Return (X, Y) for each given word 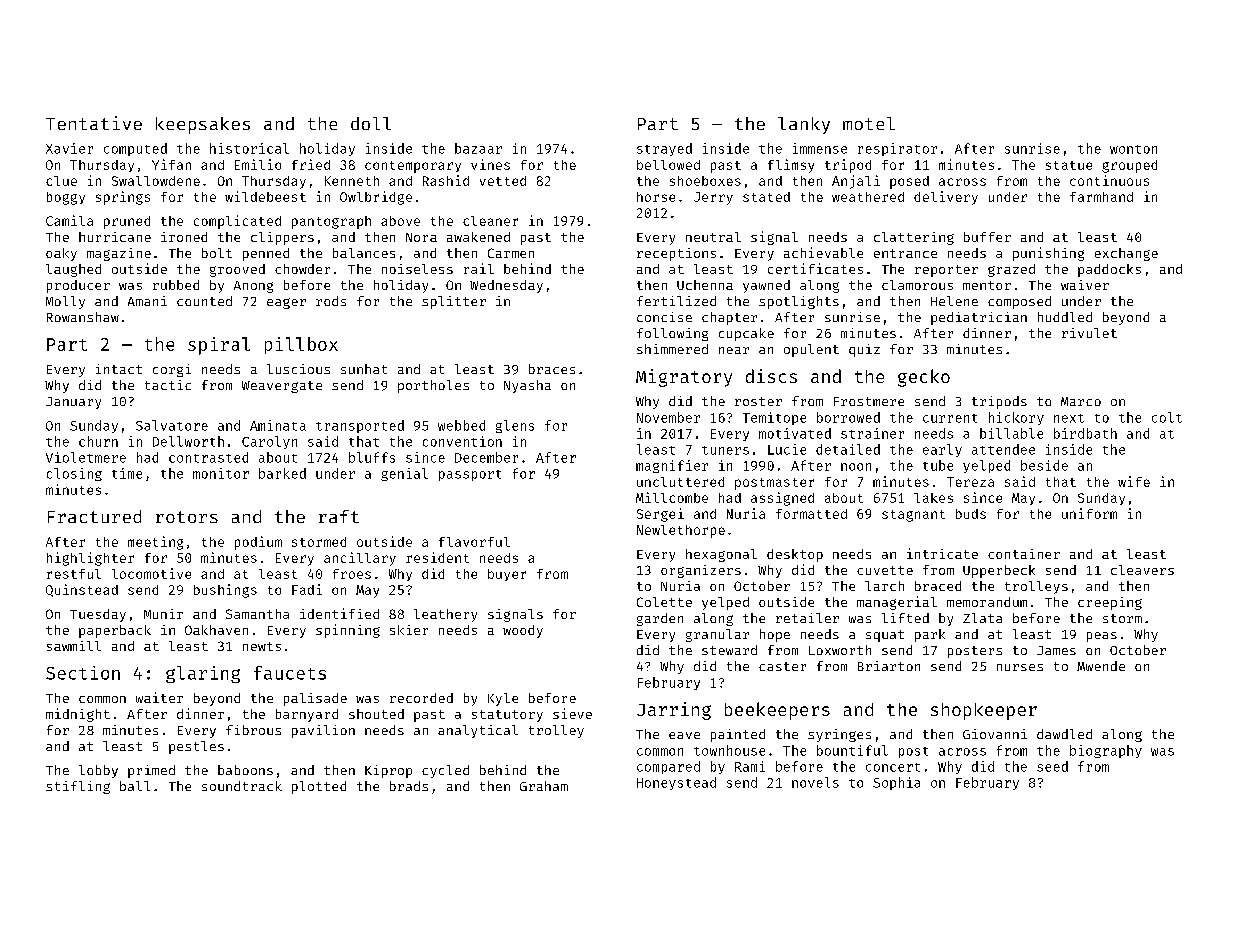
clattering (914, 238)
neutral (713, 237)
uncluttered (680, 482)
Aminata (278, 425)
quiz (864, 350)
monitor (221, 473)
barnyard (307, 715)
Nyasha (527, 386)
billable (1011, 433)
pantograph (331, 222)
